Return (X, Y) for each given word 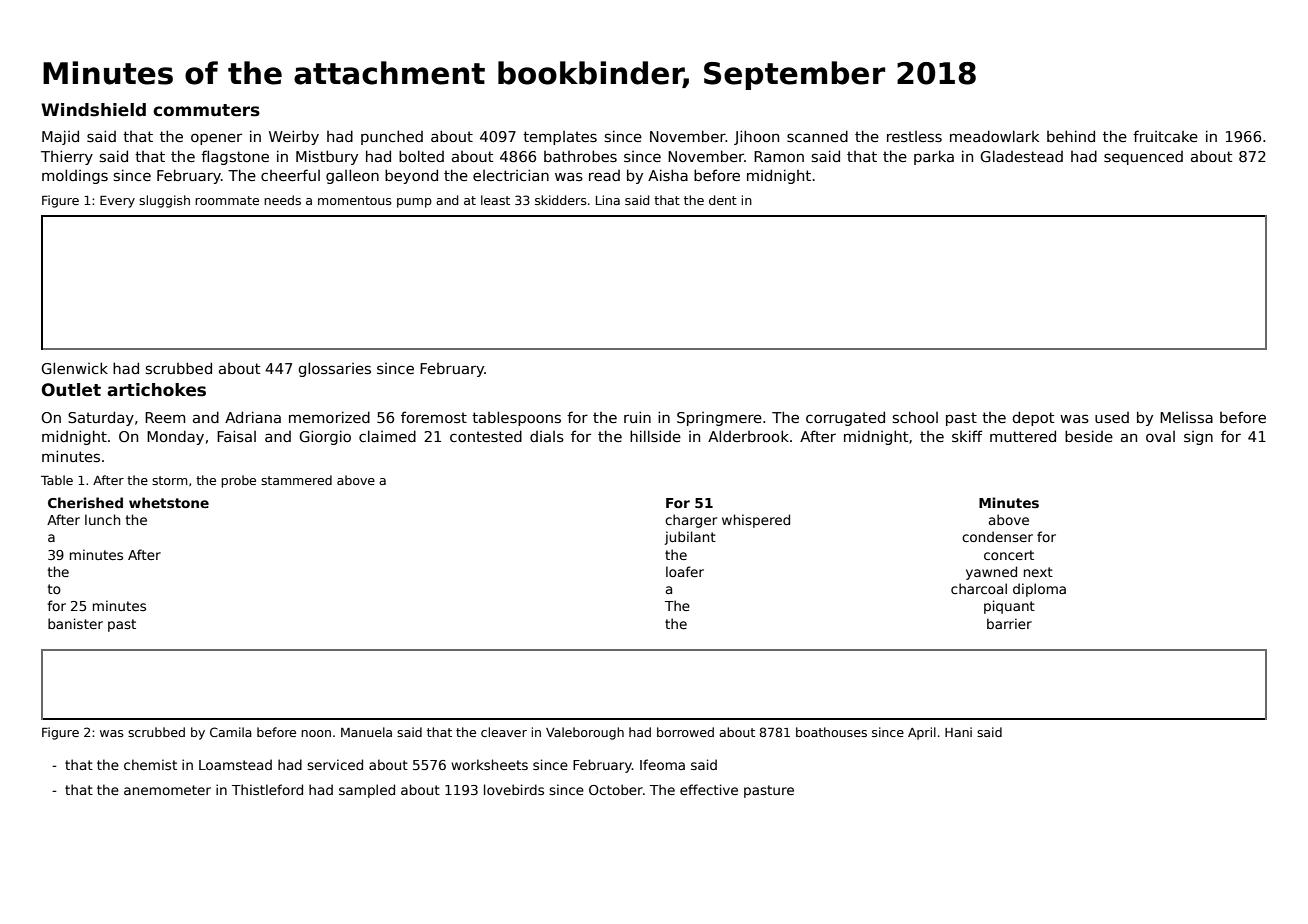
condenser (997, 536)
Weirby (294, 137)
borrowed (685, 732)
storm (169, 480)
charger (691, 521)
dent (723, 200)
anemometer (167, 790)
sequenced (1143, 158)
